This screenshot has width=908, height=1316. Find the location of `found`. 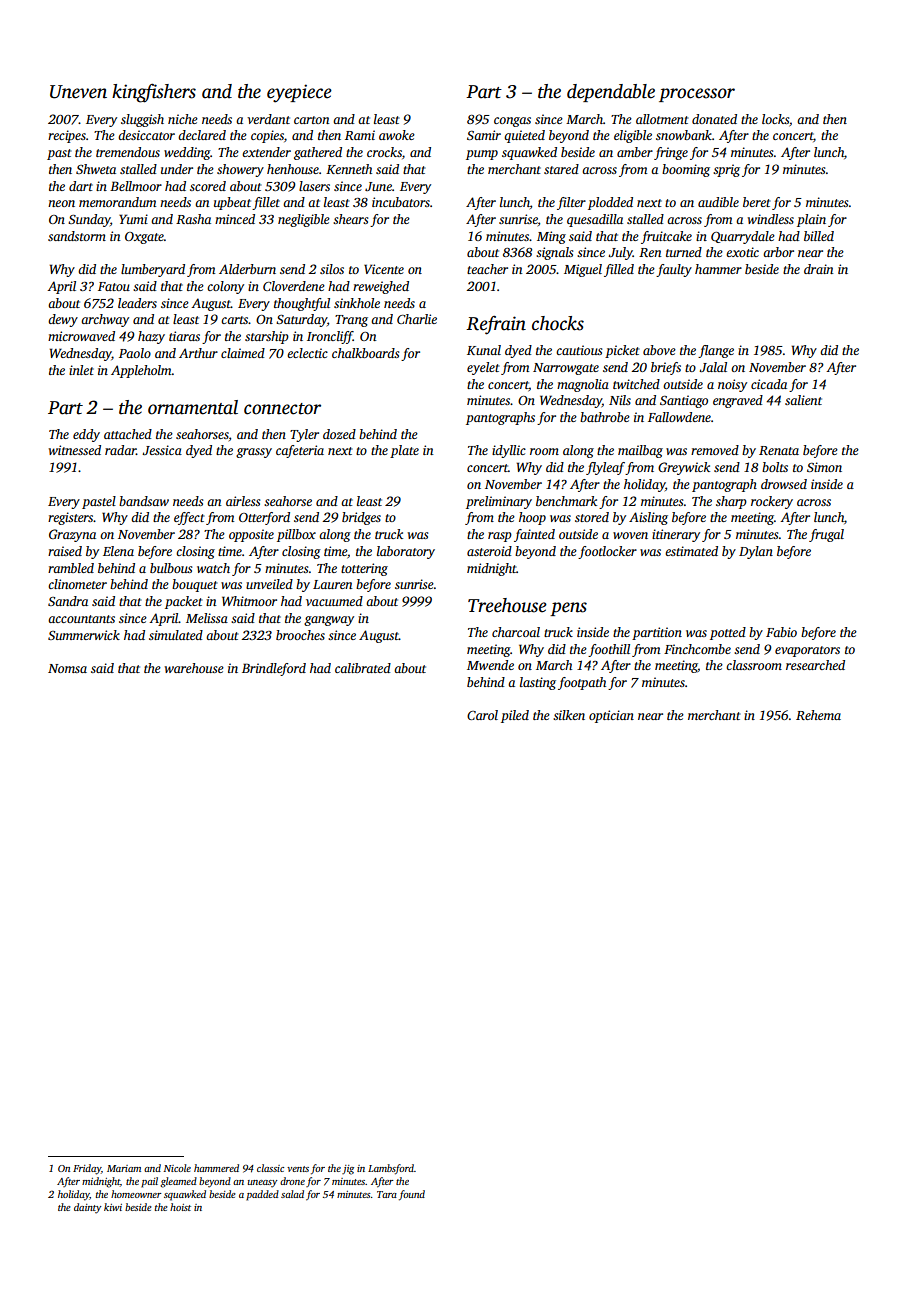

found is located at coordinates (412, 1195).
